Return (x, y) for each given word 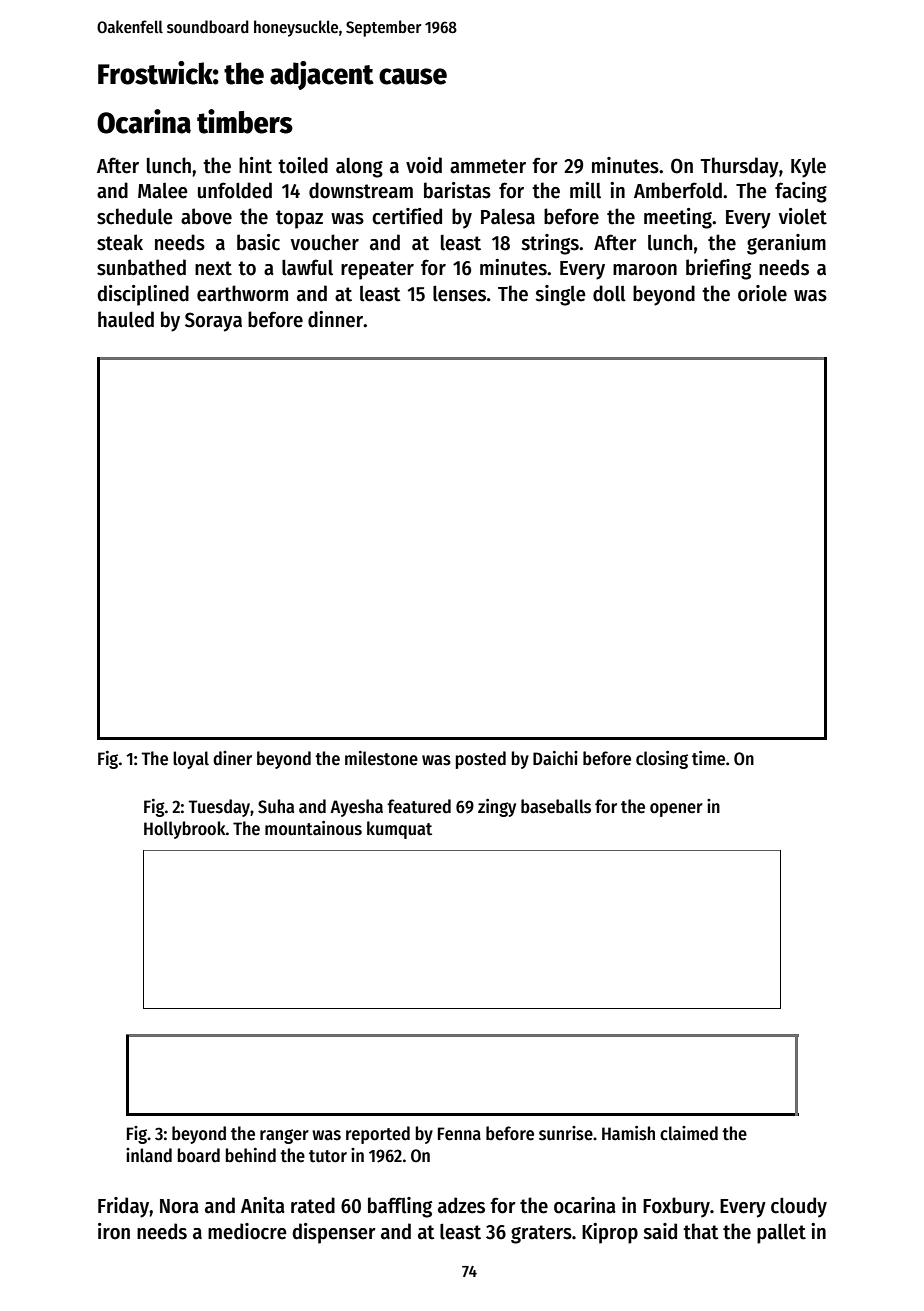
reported (378, 1135)
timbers (245, 121)
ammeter (488, 166)
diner (232, 758)
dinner (335, 319)
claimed (689, 1133)
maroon (645, 270)
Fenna (459, 1134)
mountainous (313, 828)
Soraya (213, 322)
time (708, 758)
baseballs (556, 806)
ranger (284, 1136)
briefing (718, 269)
